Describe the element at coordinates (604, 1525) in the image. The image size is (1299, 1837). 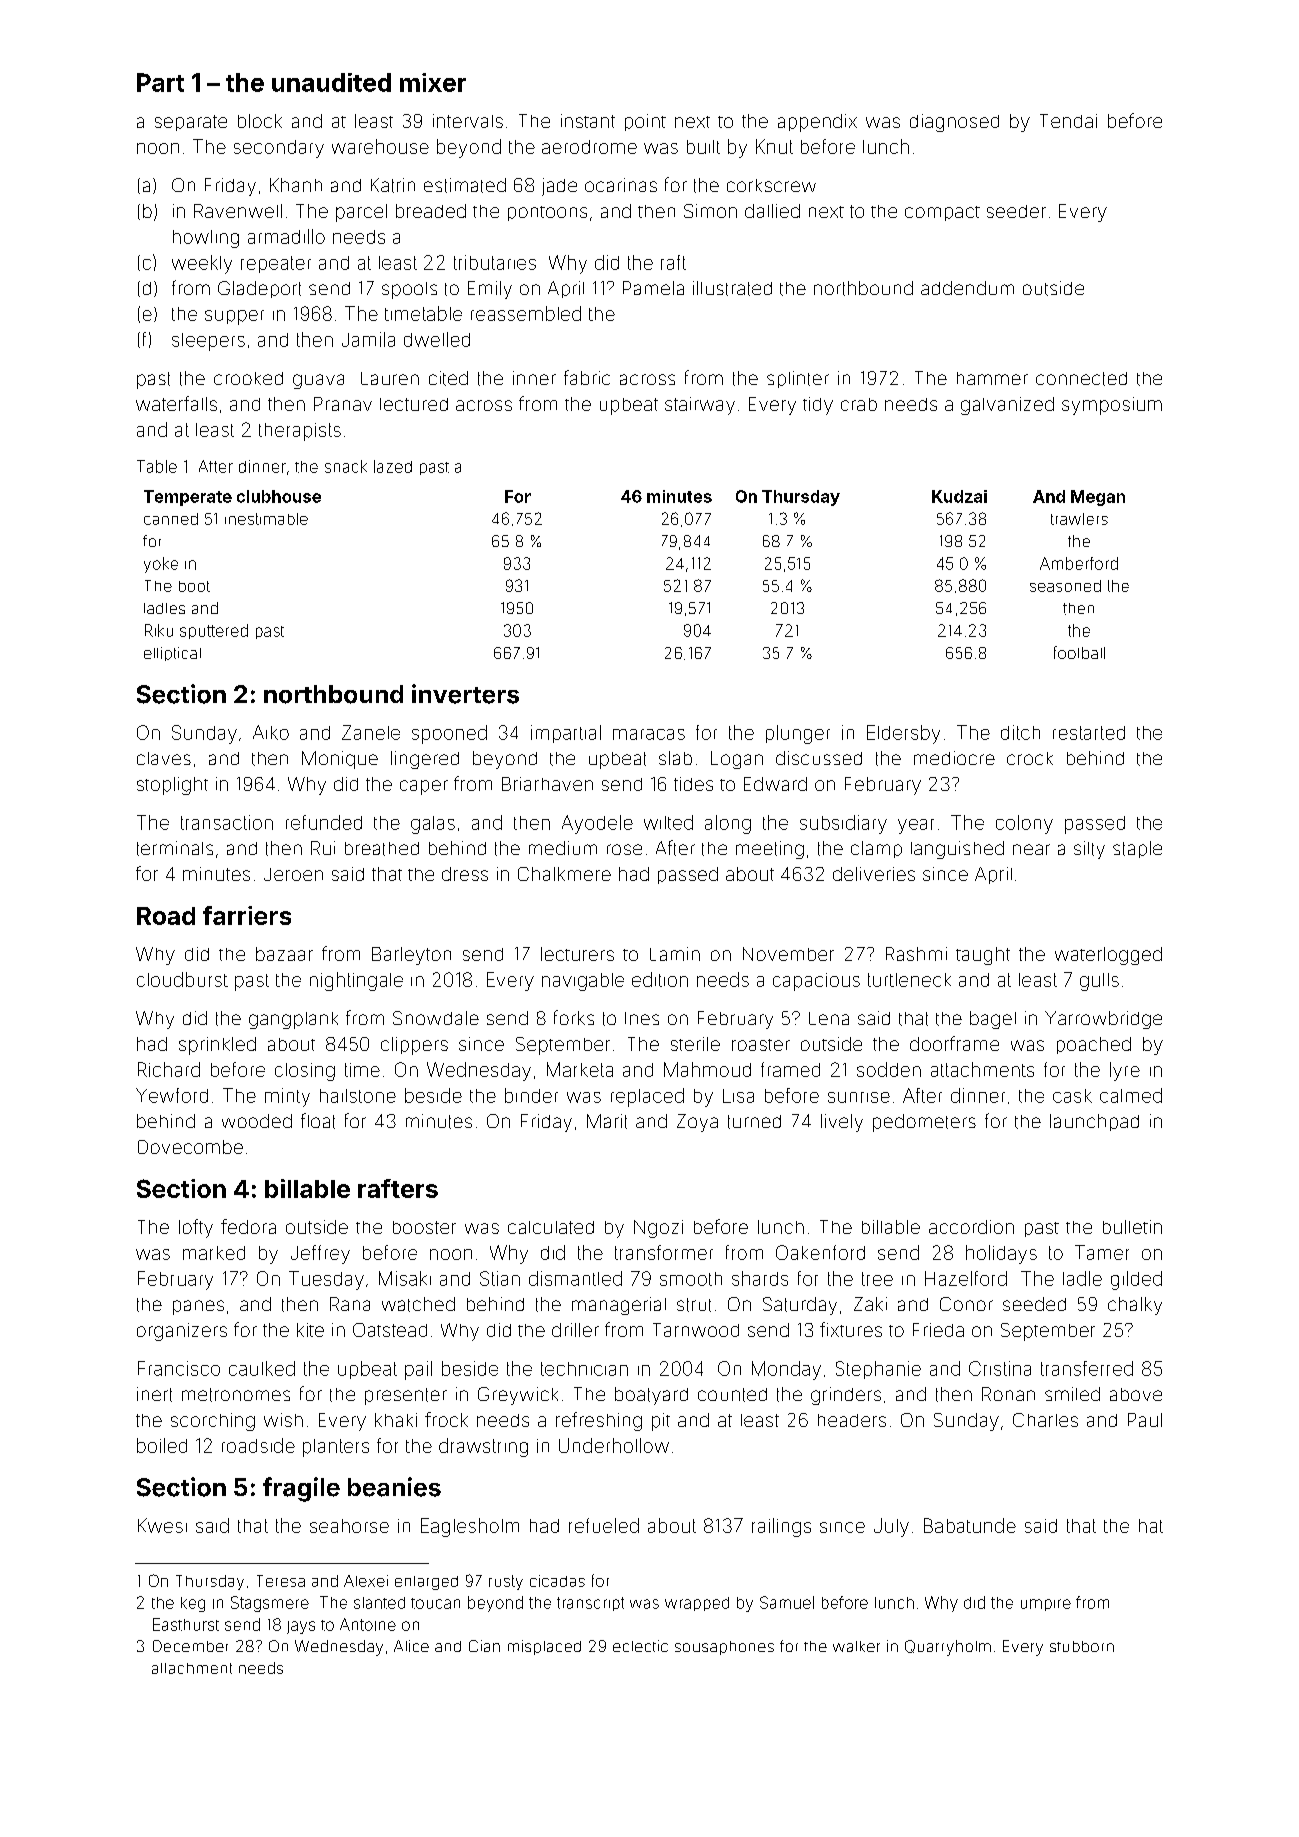
I see `refueled` at that location.
